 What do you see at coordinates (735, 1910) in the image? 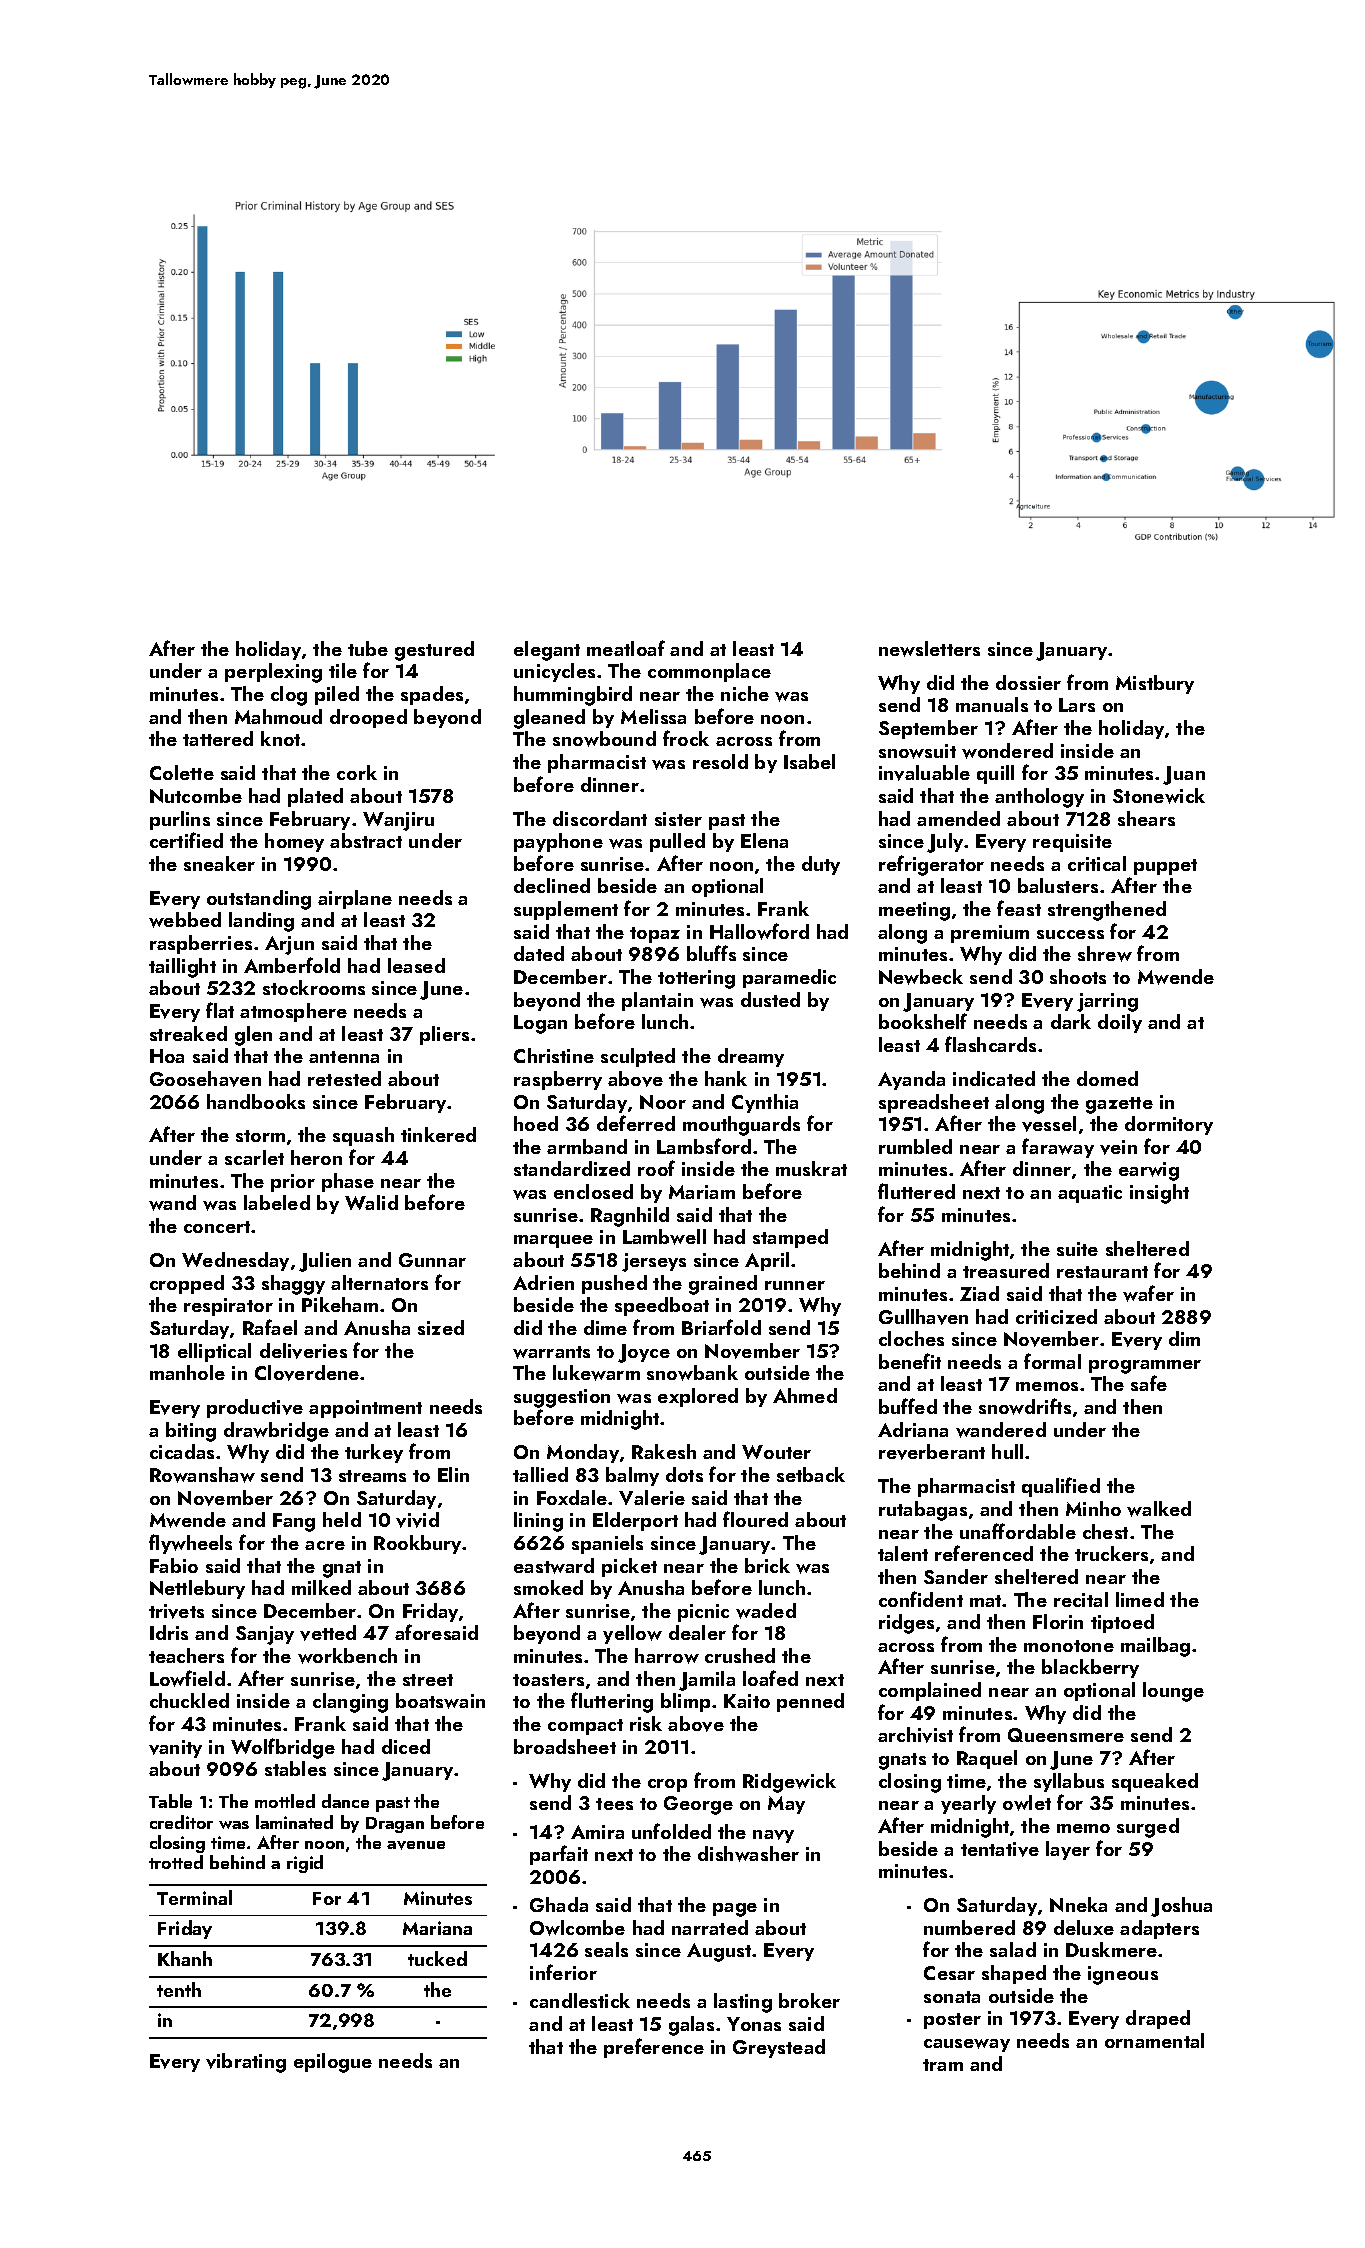
I see `page` at bounding box center [735, 1910].
